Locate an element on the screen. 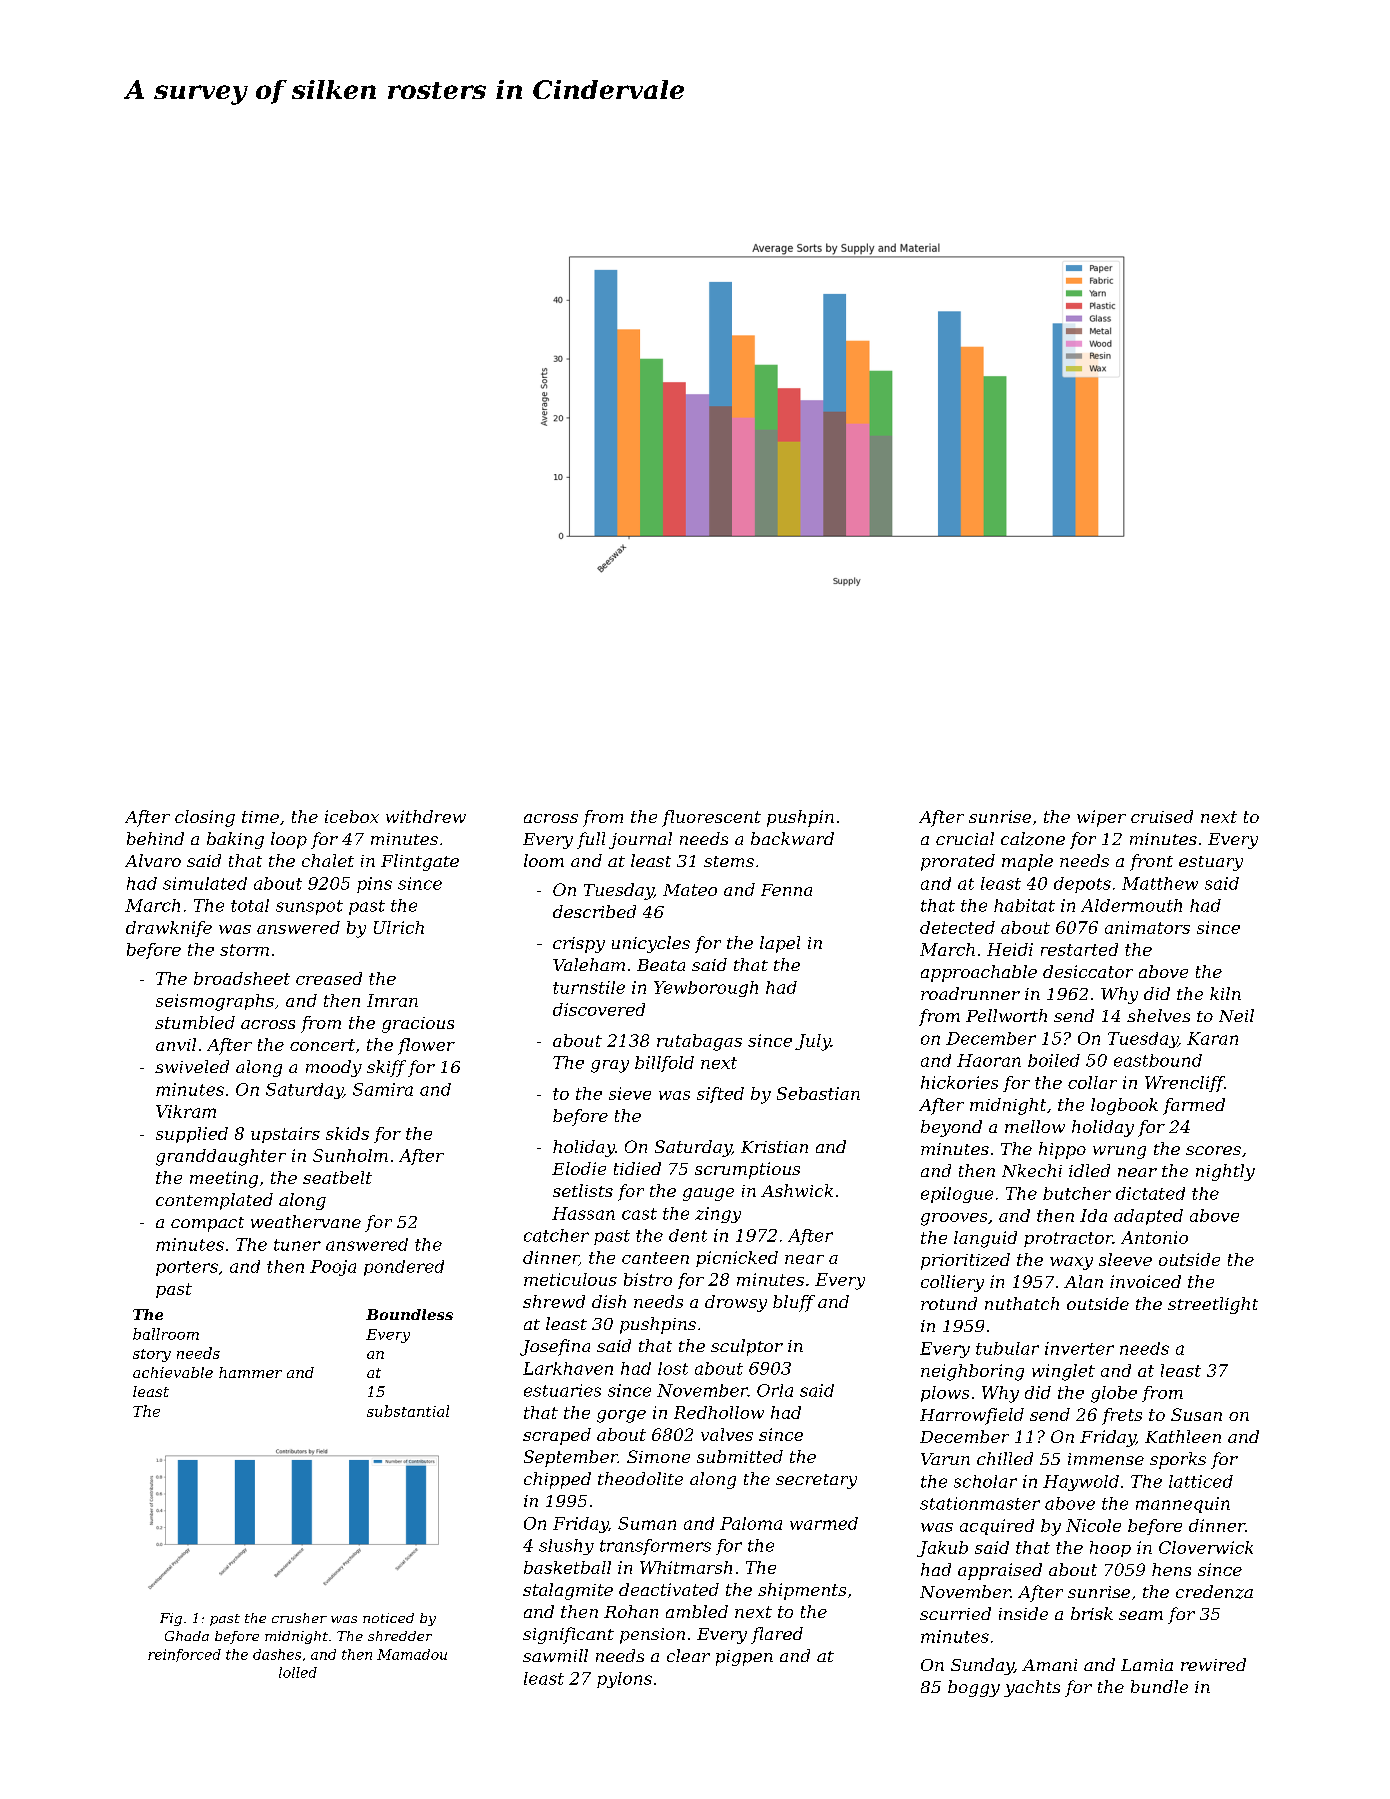 The width and height of the screenshot is (1390, 1799). streetlight is located at coordinates (1213, 1305).
